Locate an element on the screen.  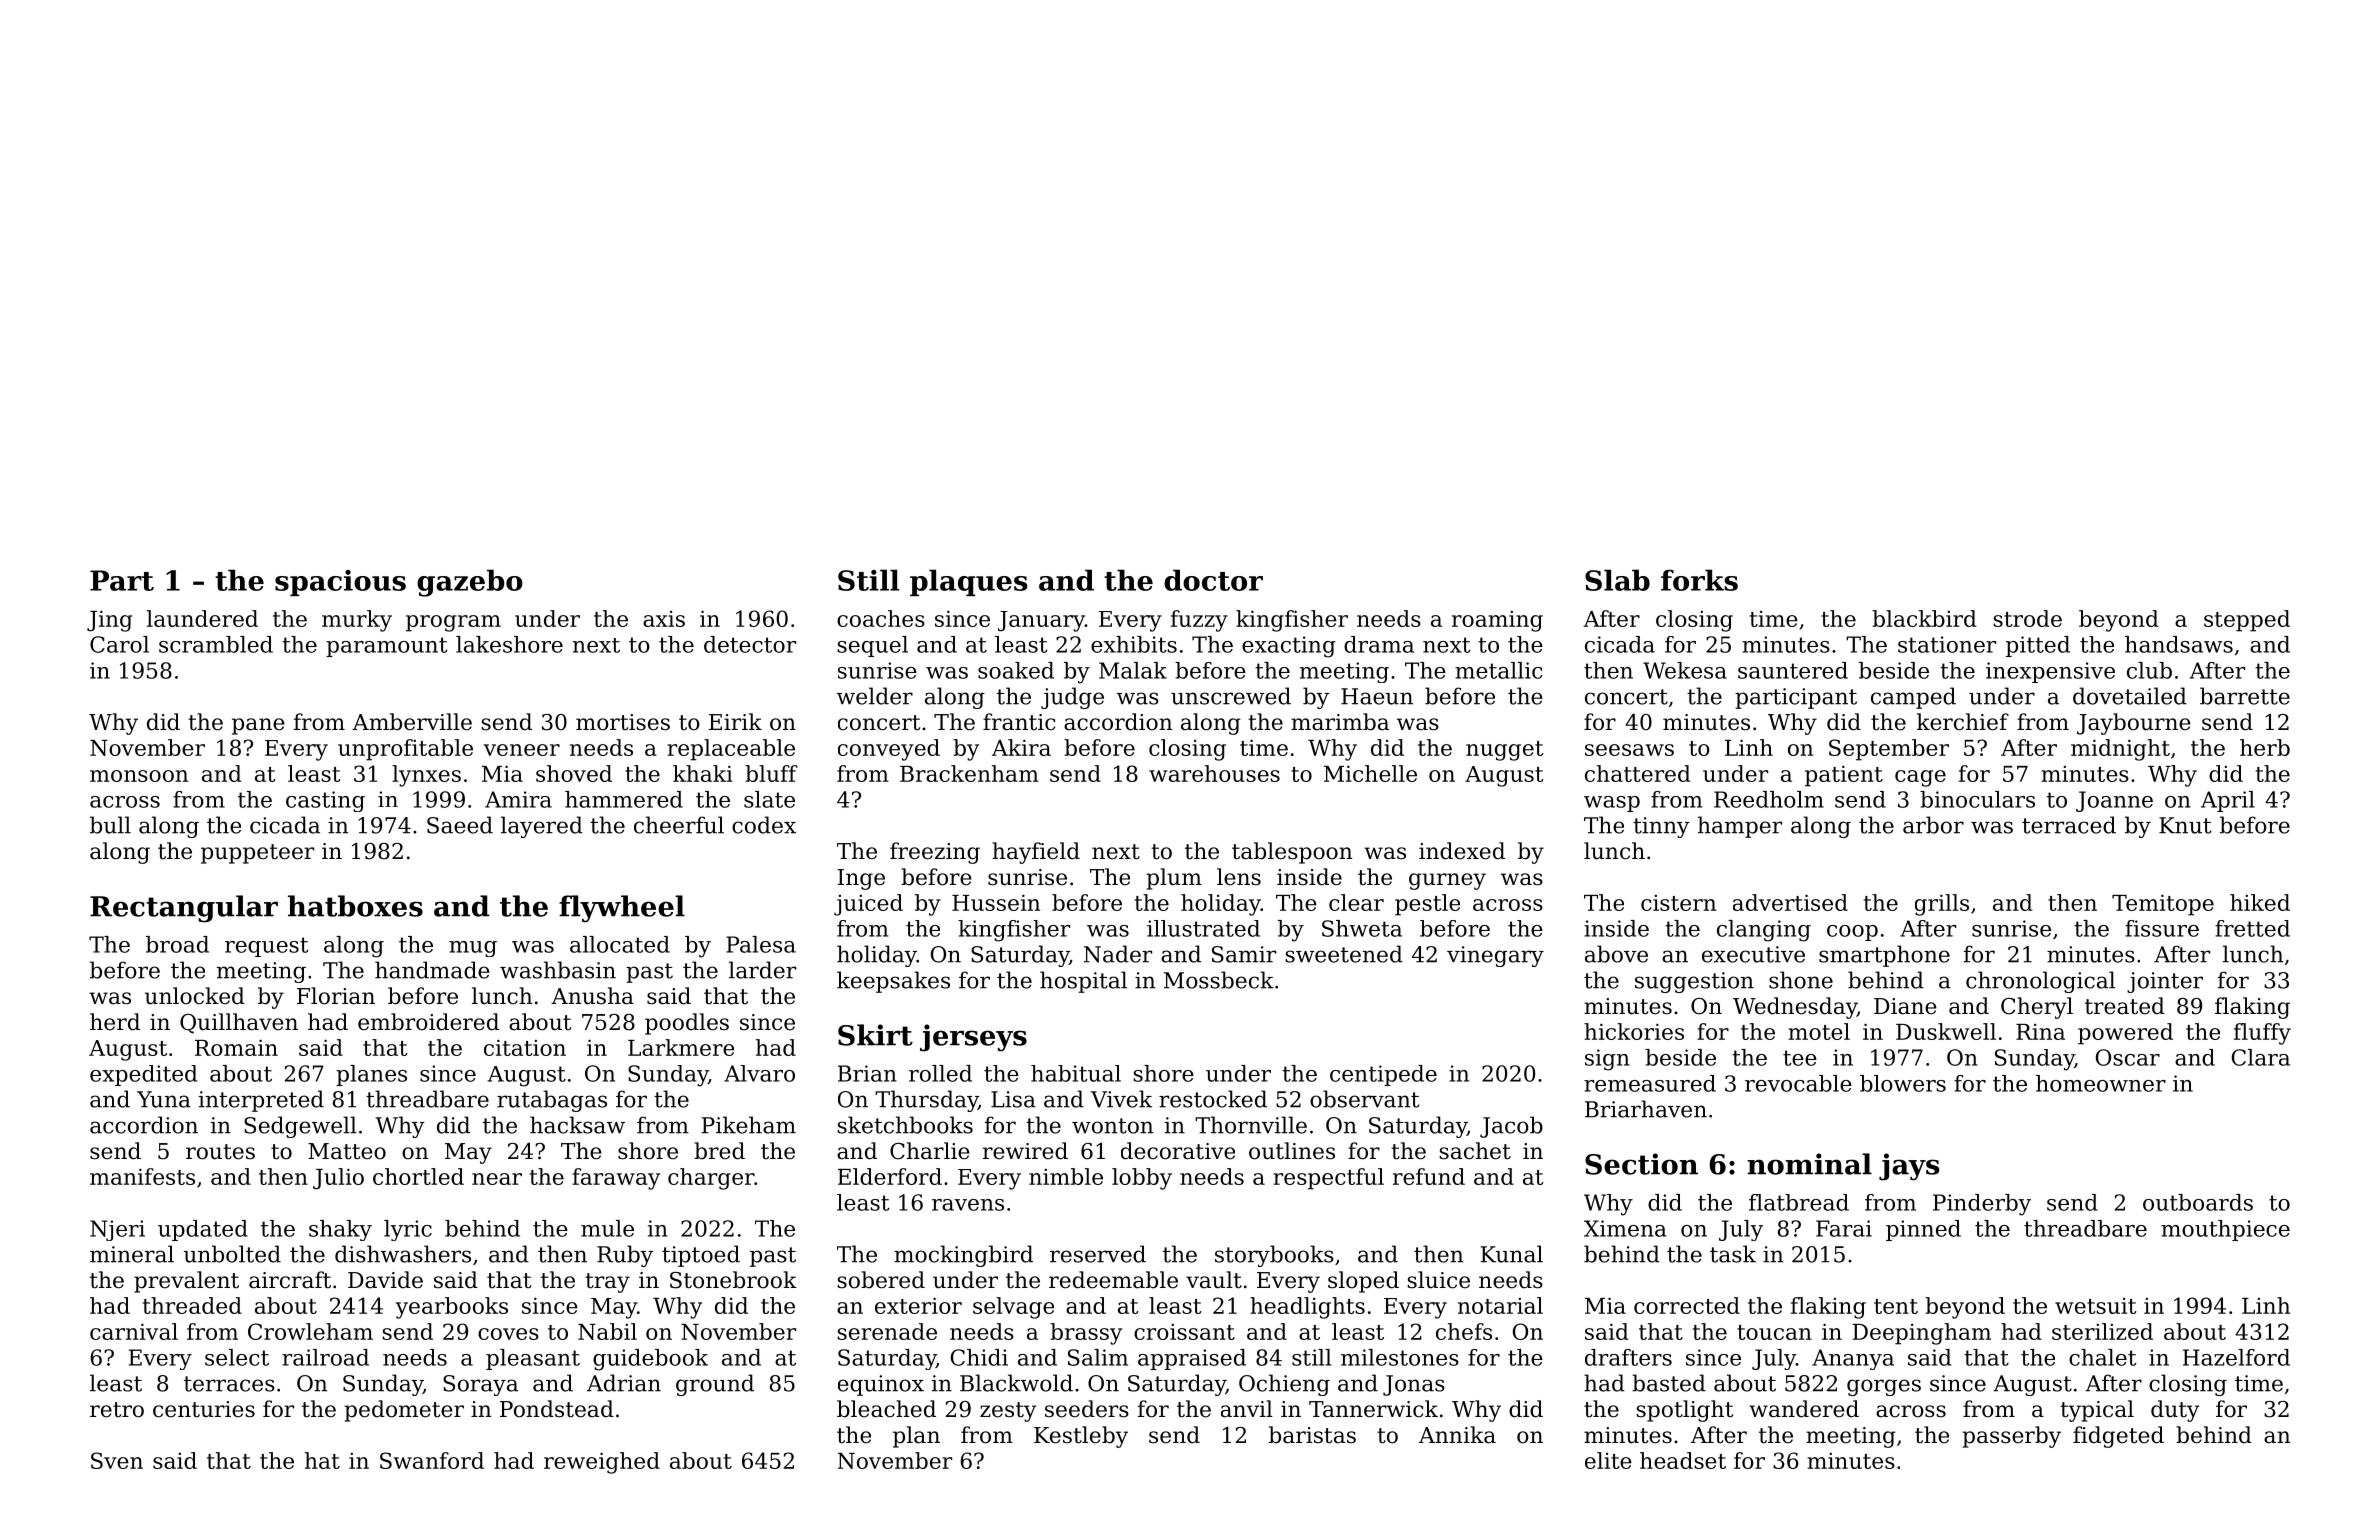
kerchief is located at coordinates (1963, 722).
